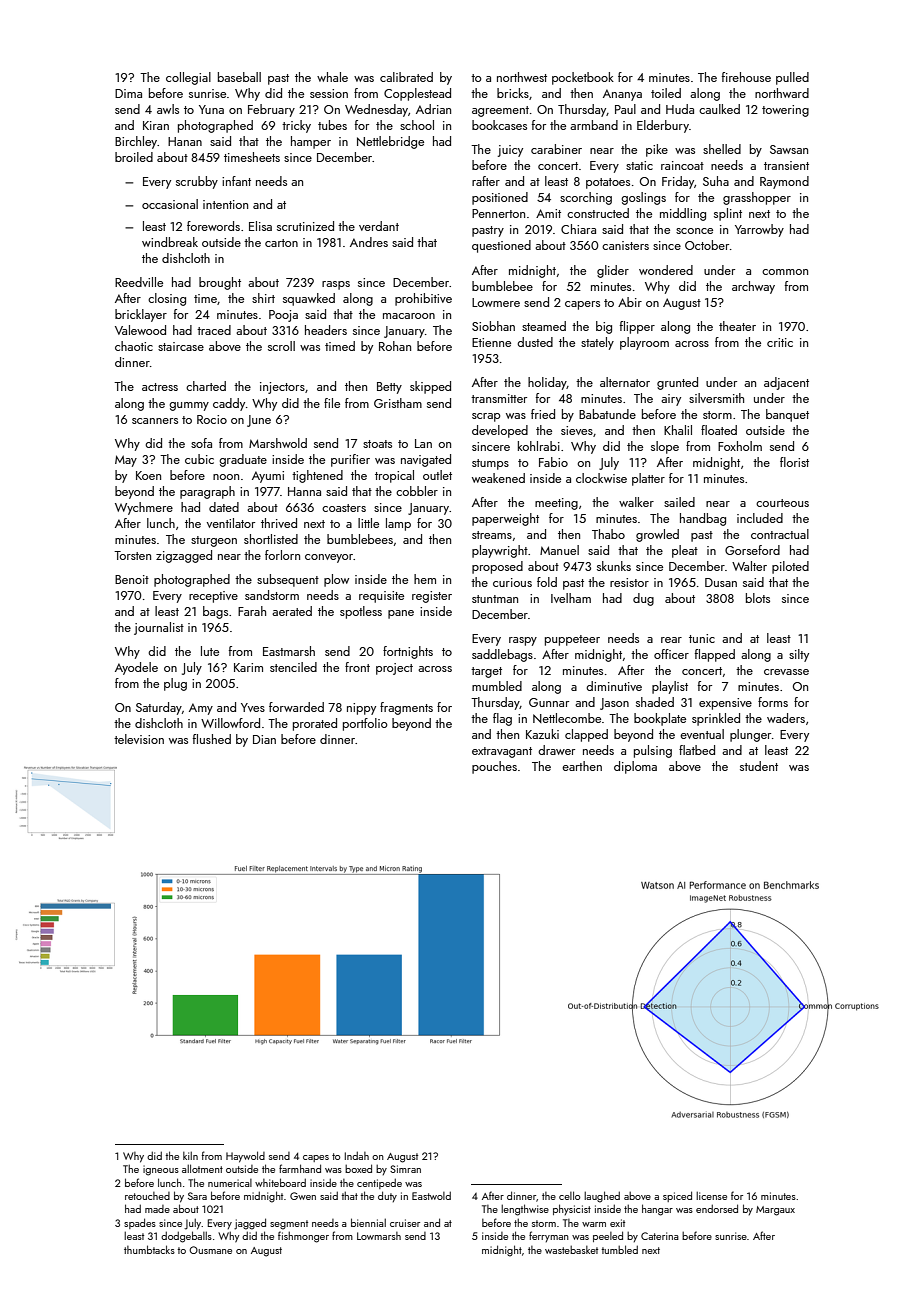 Image resolution: width=924 pixels, height=1308 pixels. I want to click on broiled, so click(134, 157).
